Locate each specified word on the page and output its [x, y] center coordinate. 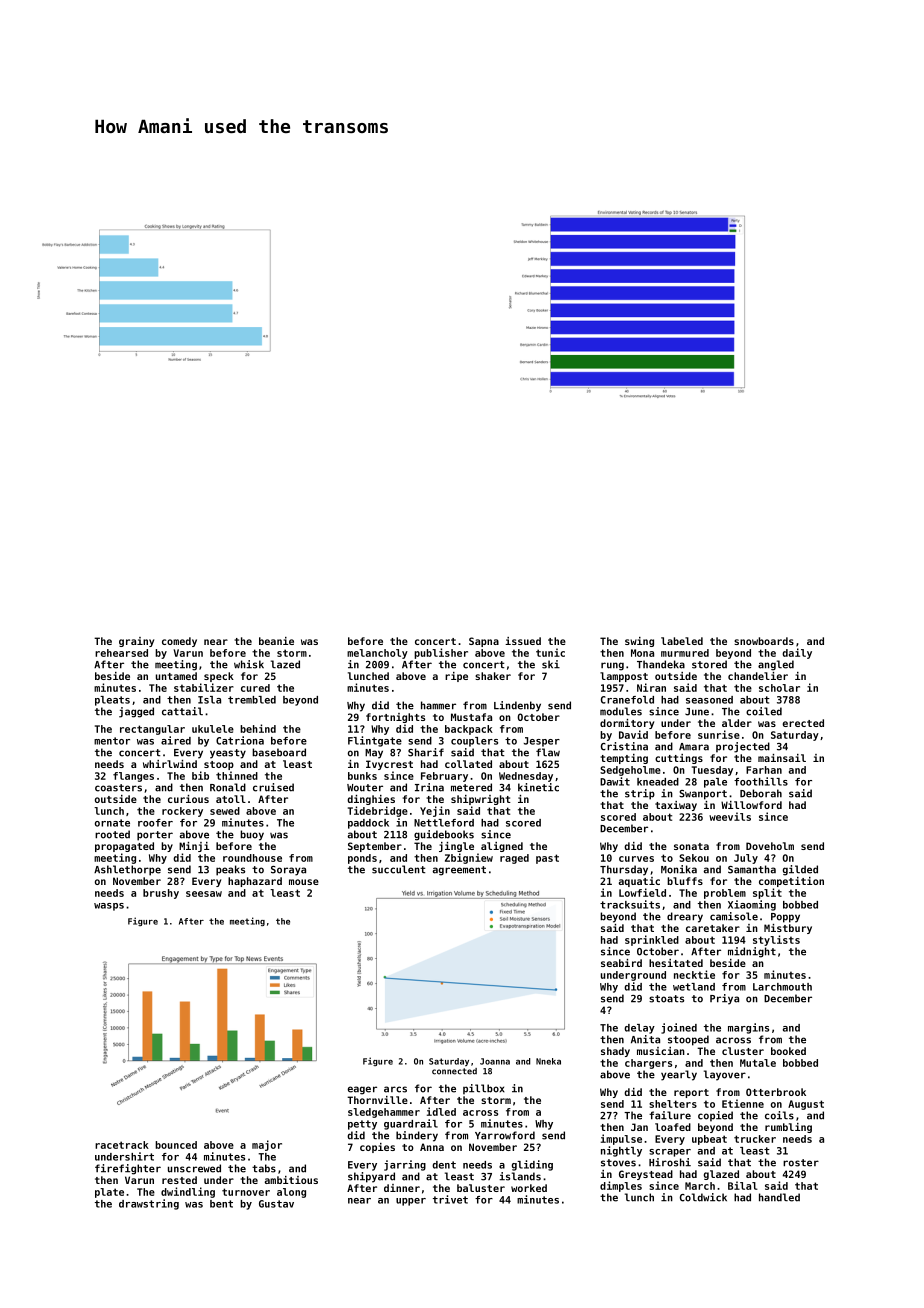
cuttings [679, 759]
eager [362, 1090]
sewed [225, 811]
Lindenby [517, 706]
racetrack [122, 1145]
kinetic [538, 787]
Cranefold [627, 700]
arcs [395, 1089]
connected [454, 1071]
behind [258, 728]
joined [679, 1028]
